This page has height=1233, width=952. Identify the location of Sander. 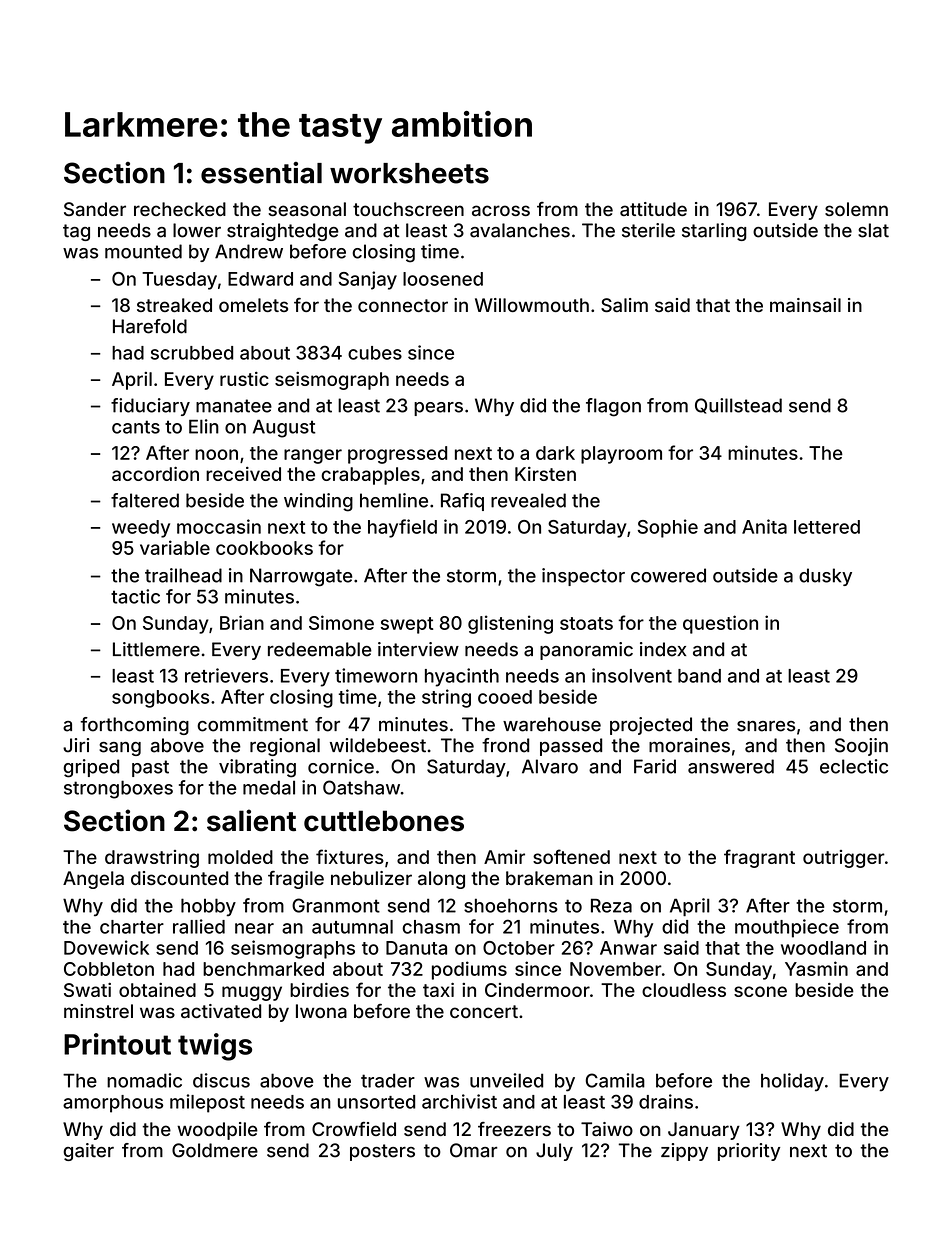
(95, 209).
